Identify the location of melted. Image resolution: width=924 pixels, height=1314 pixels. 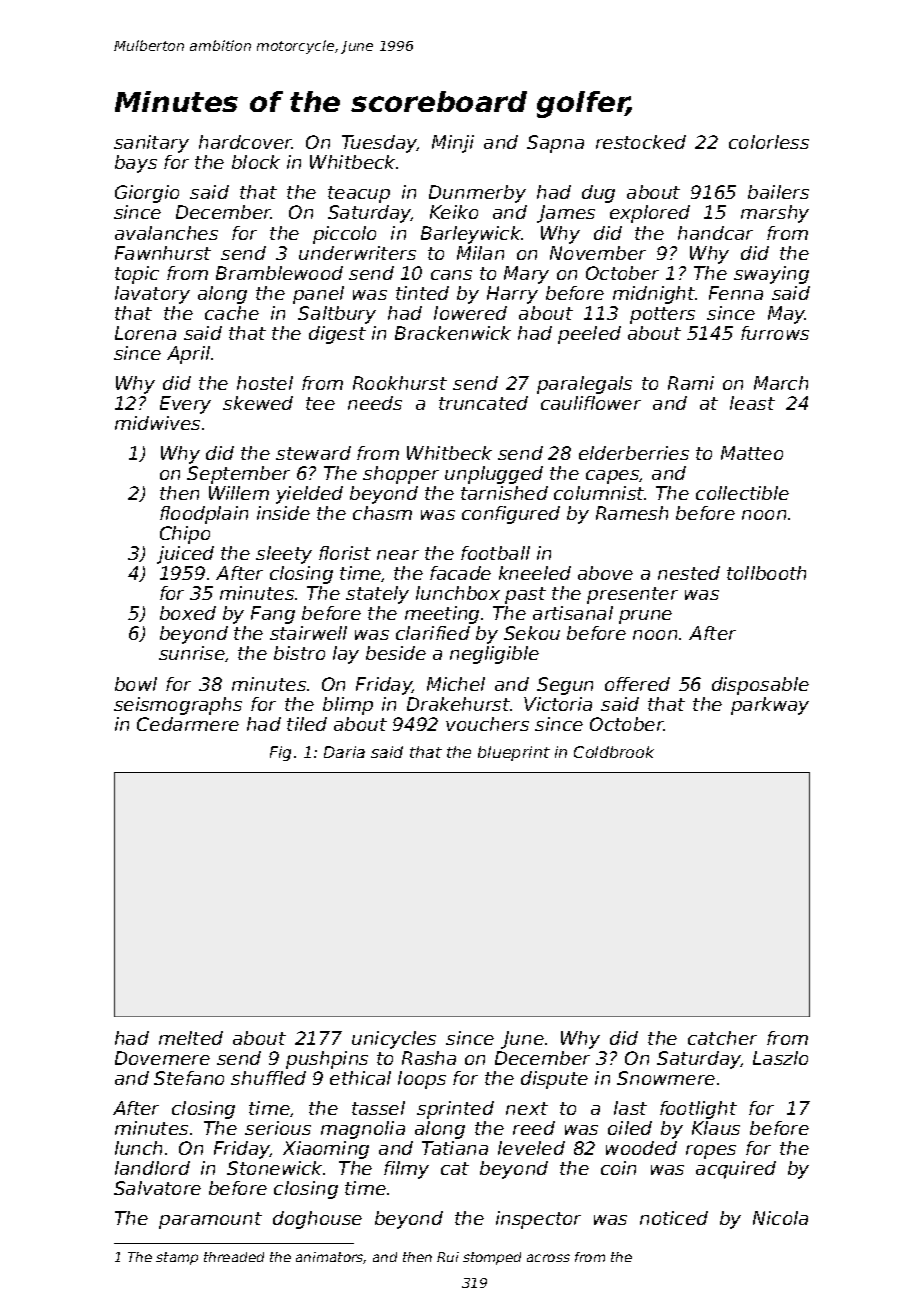
(191, 1038).
